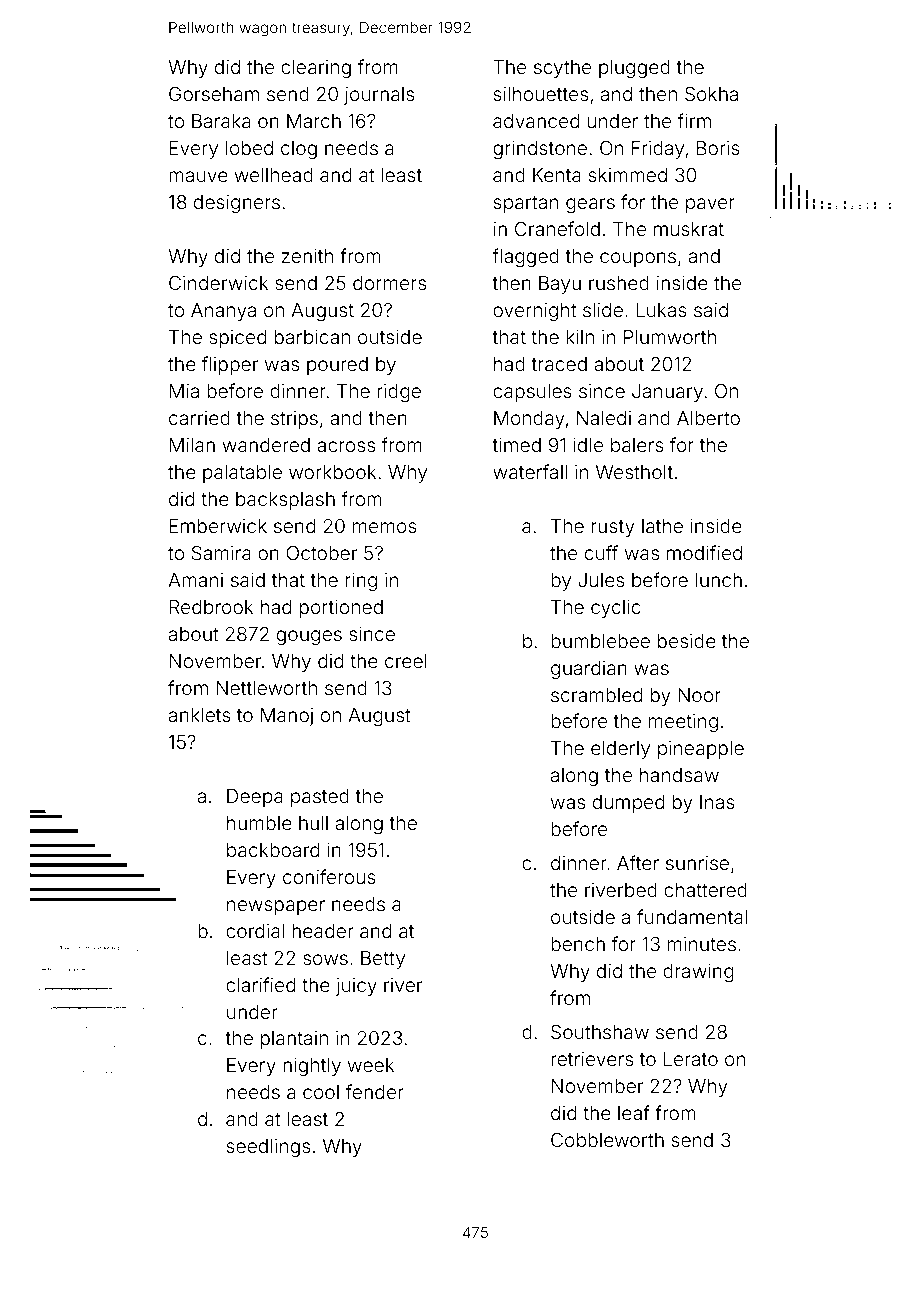 The width and height of the image is (924, 1311). What do you see at coordinates (249, 148) in the image?
I see `lobed` at bounding box center [249, 148].
